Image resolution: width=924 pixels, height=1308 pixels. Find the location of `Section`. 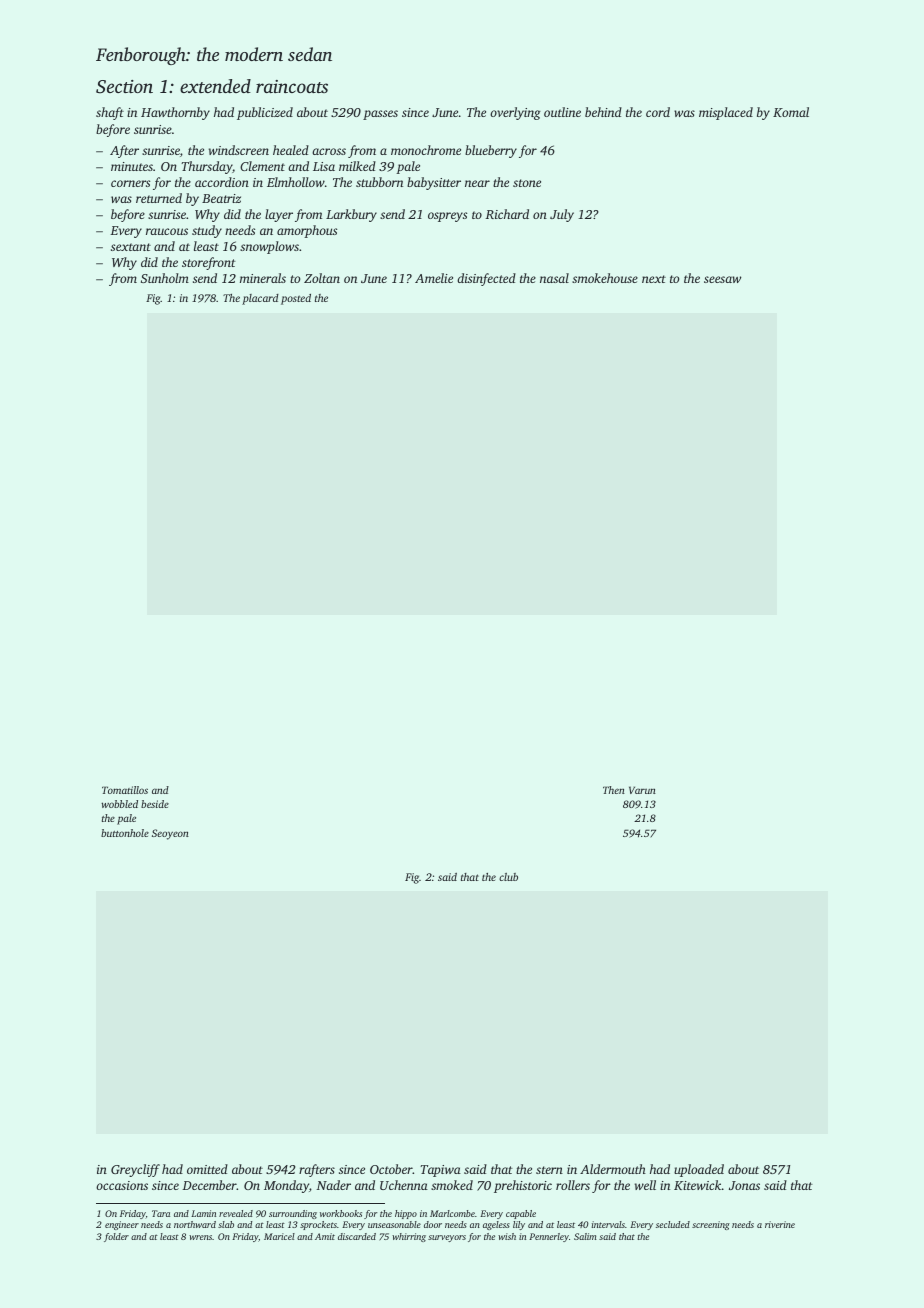

Section is located at coordinates (124, 87).
